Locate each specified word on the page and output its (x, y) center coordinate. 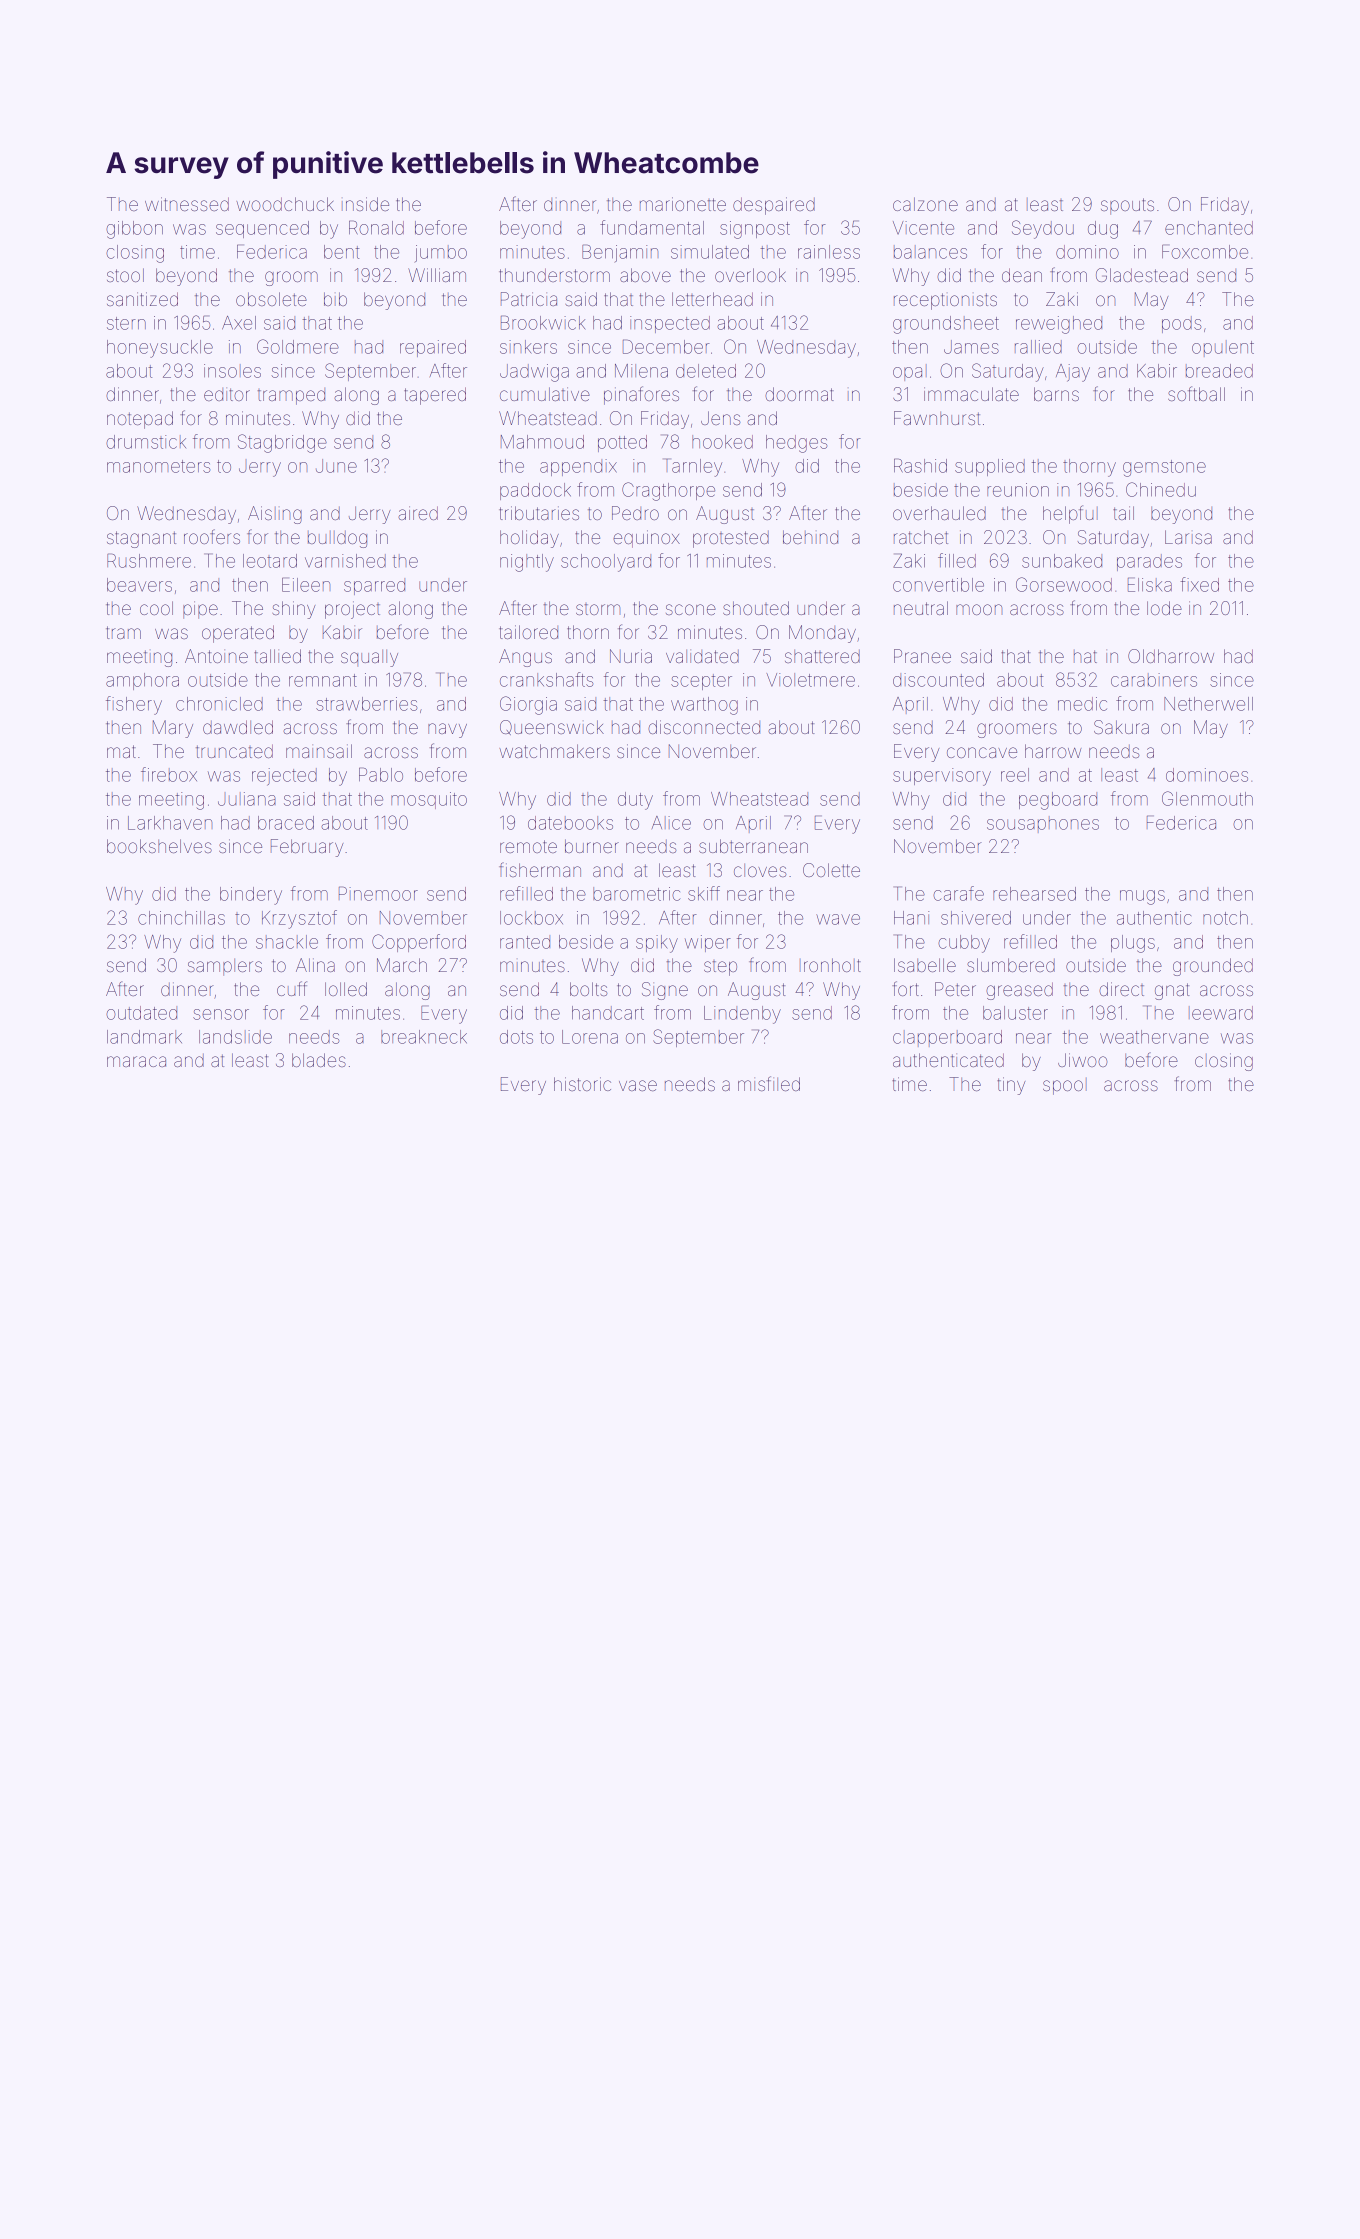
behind (810, 537)
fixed (1199, 584)
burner (592, 846)
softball (1196, 393)
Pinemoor (378, 893)
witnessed (187, 204)
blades (319, 1060)
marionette (683, 204)
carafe (958, 893)
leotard (270, 561)
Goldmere (298, 346)
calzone (925, 204)
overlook (750, 275)
